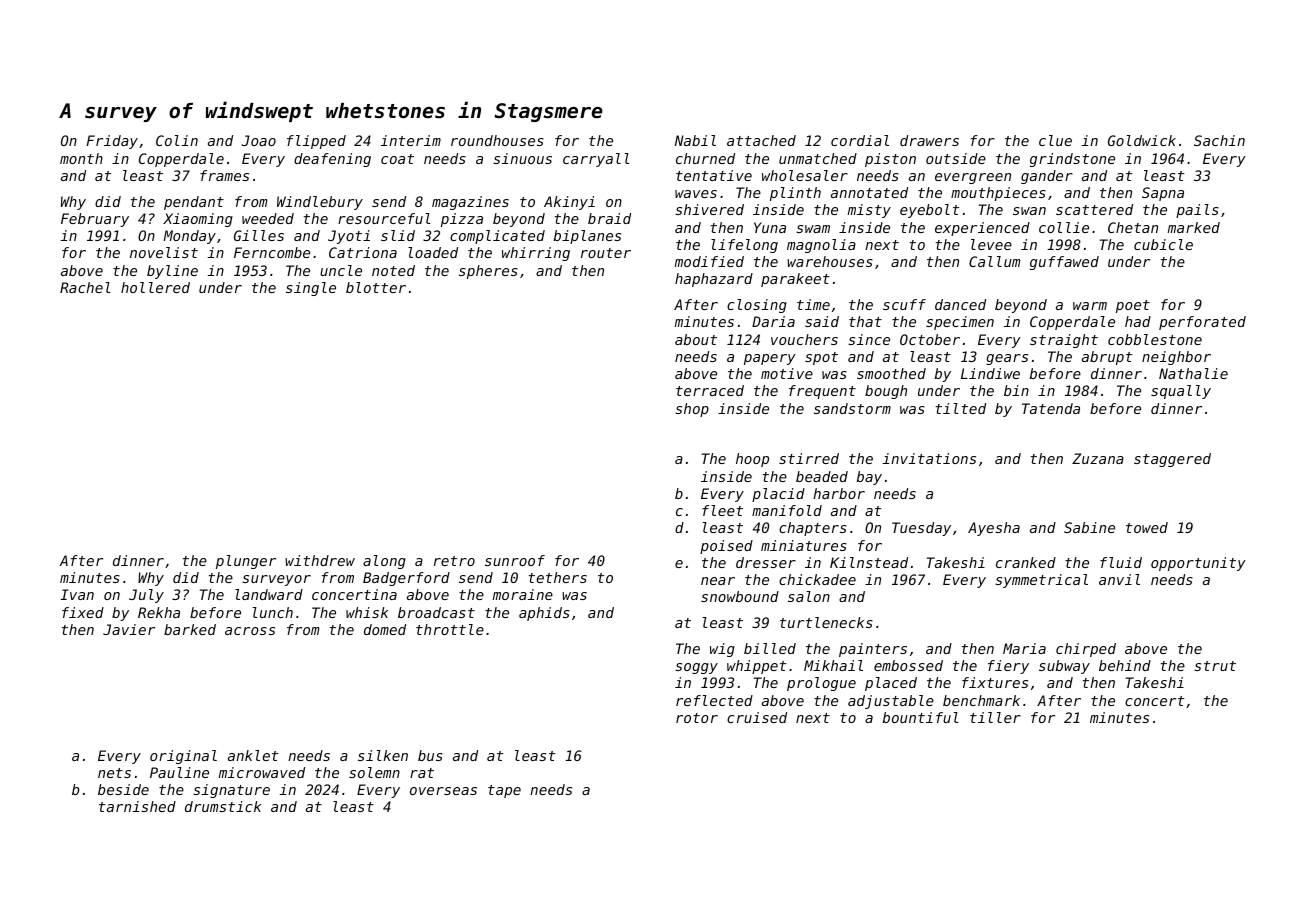 The height and width of the screenshot is (924, 1308). I want to click on anvil, so click(1119, 579).
